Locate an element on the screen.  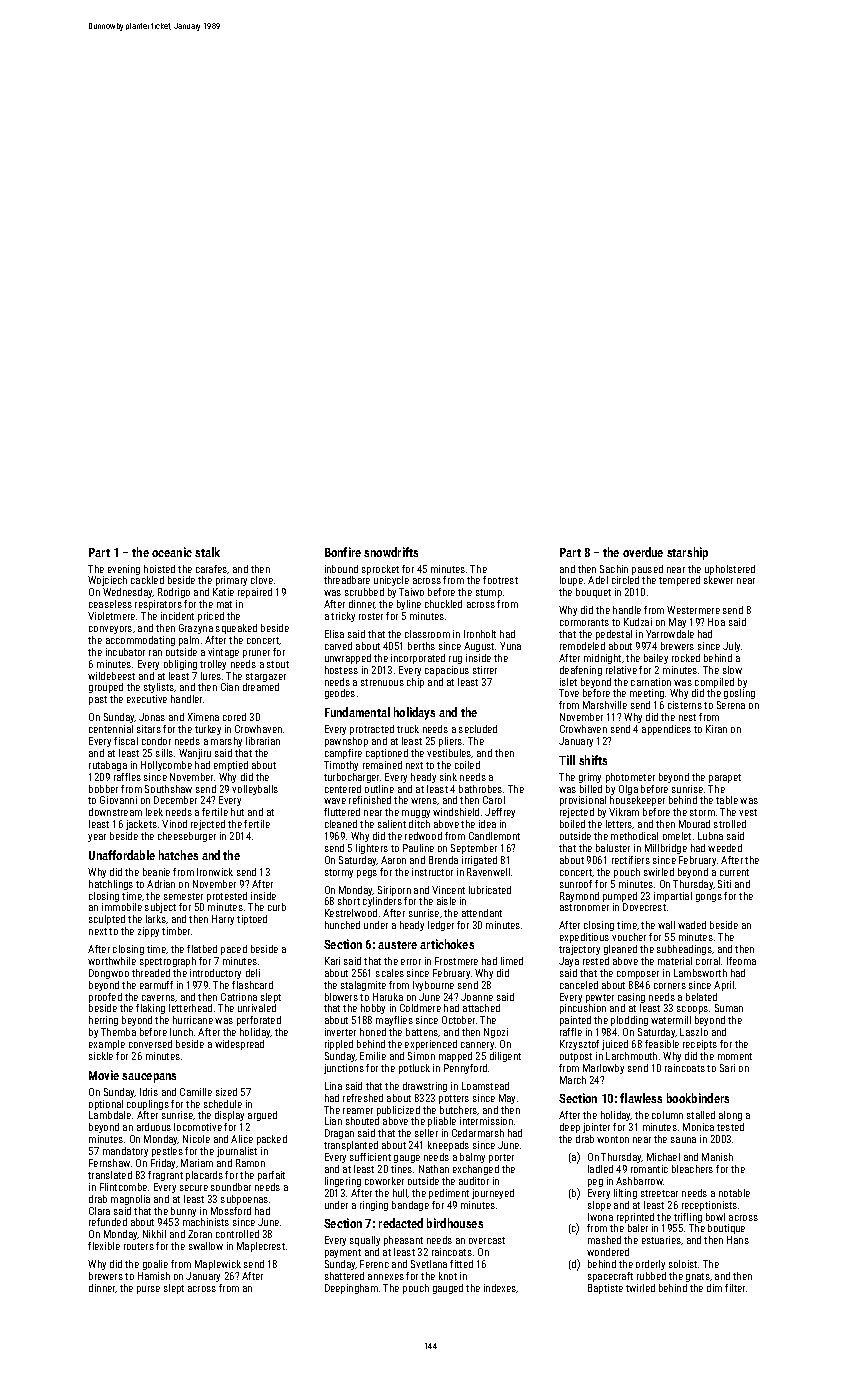
windshield is located at coordinates (456, 812).
